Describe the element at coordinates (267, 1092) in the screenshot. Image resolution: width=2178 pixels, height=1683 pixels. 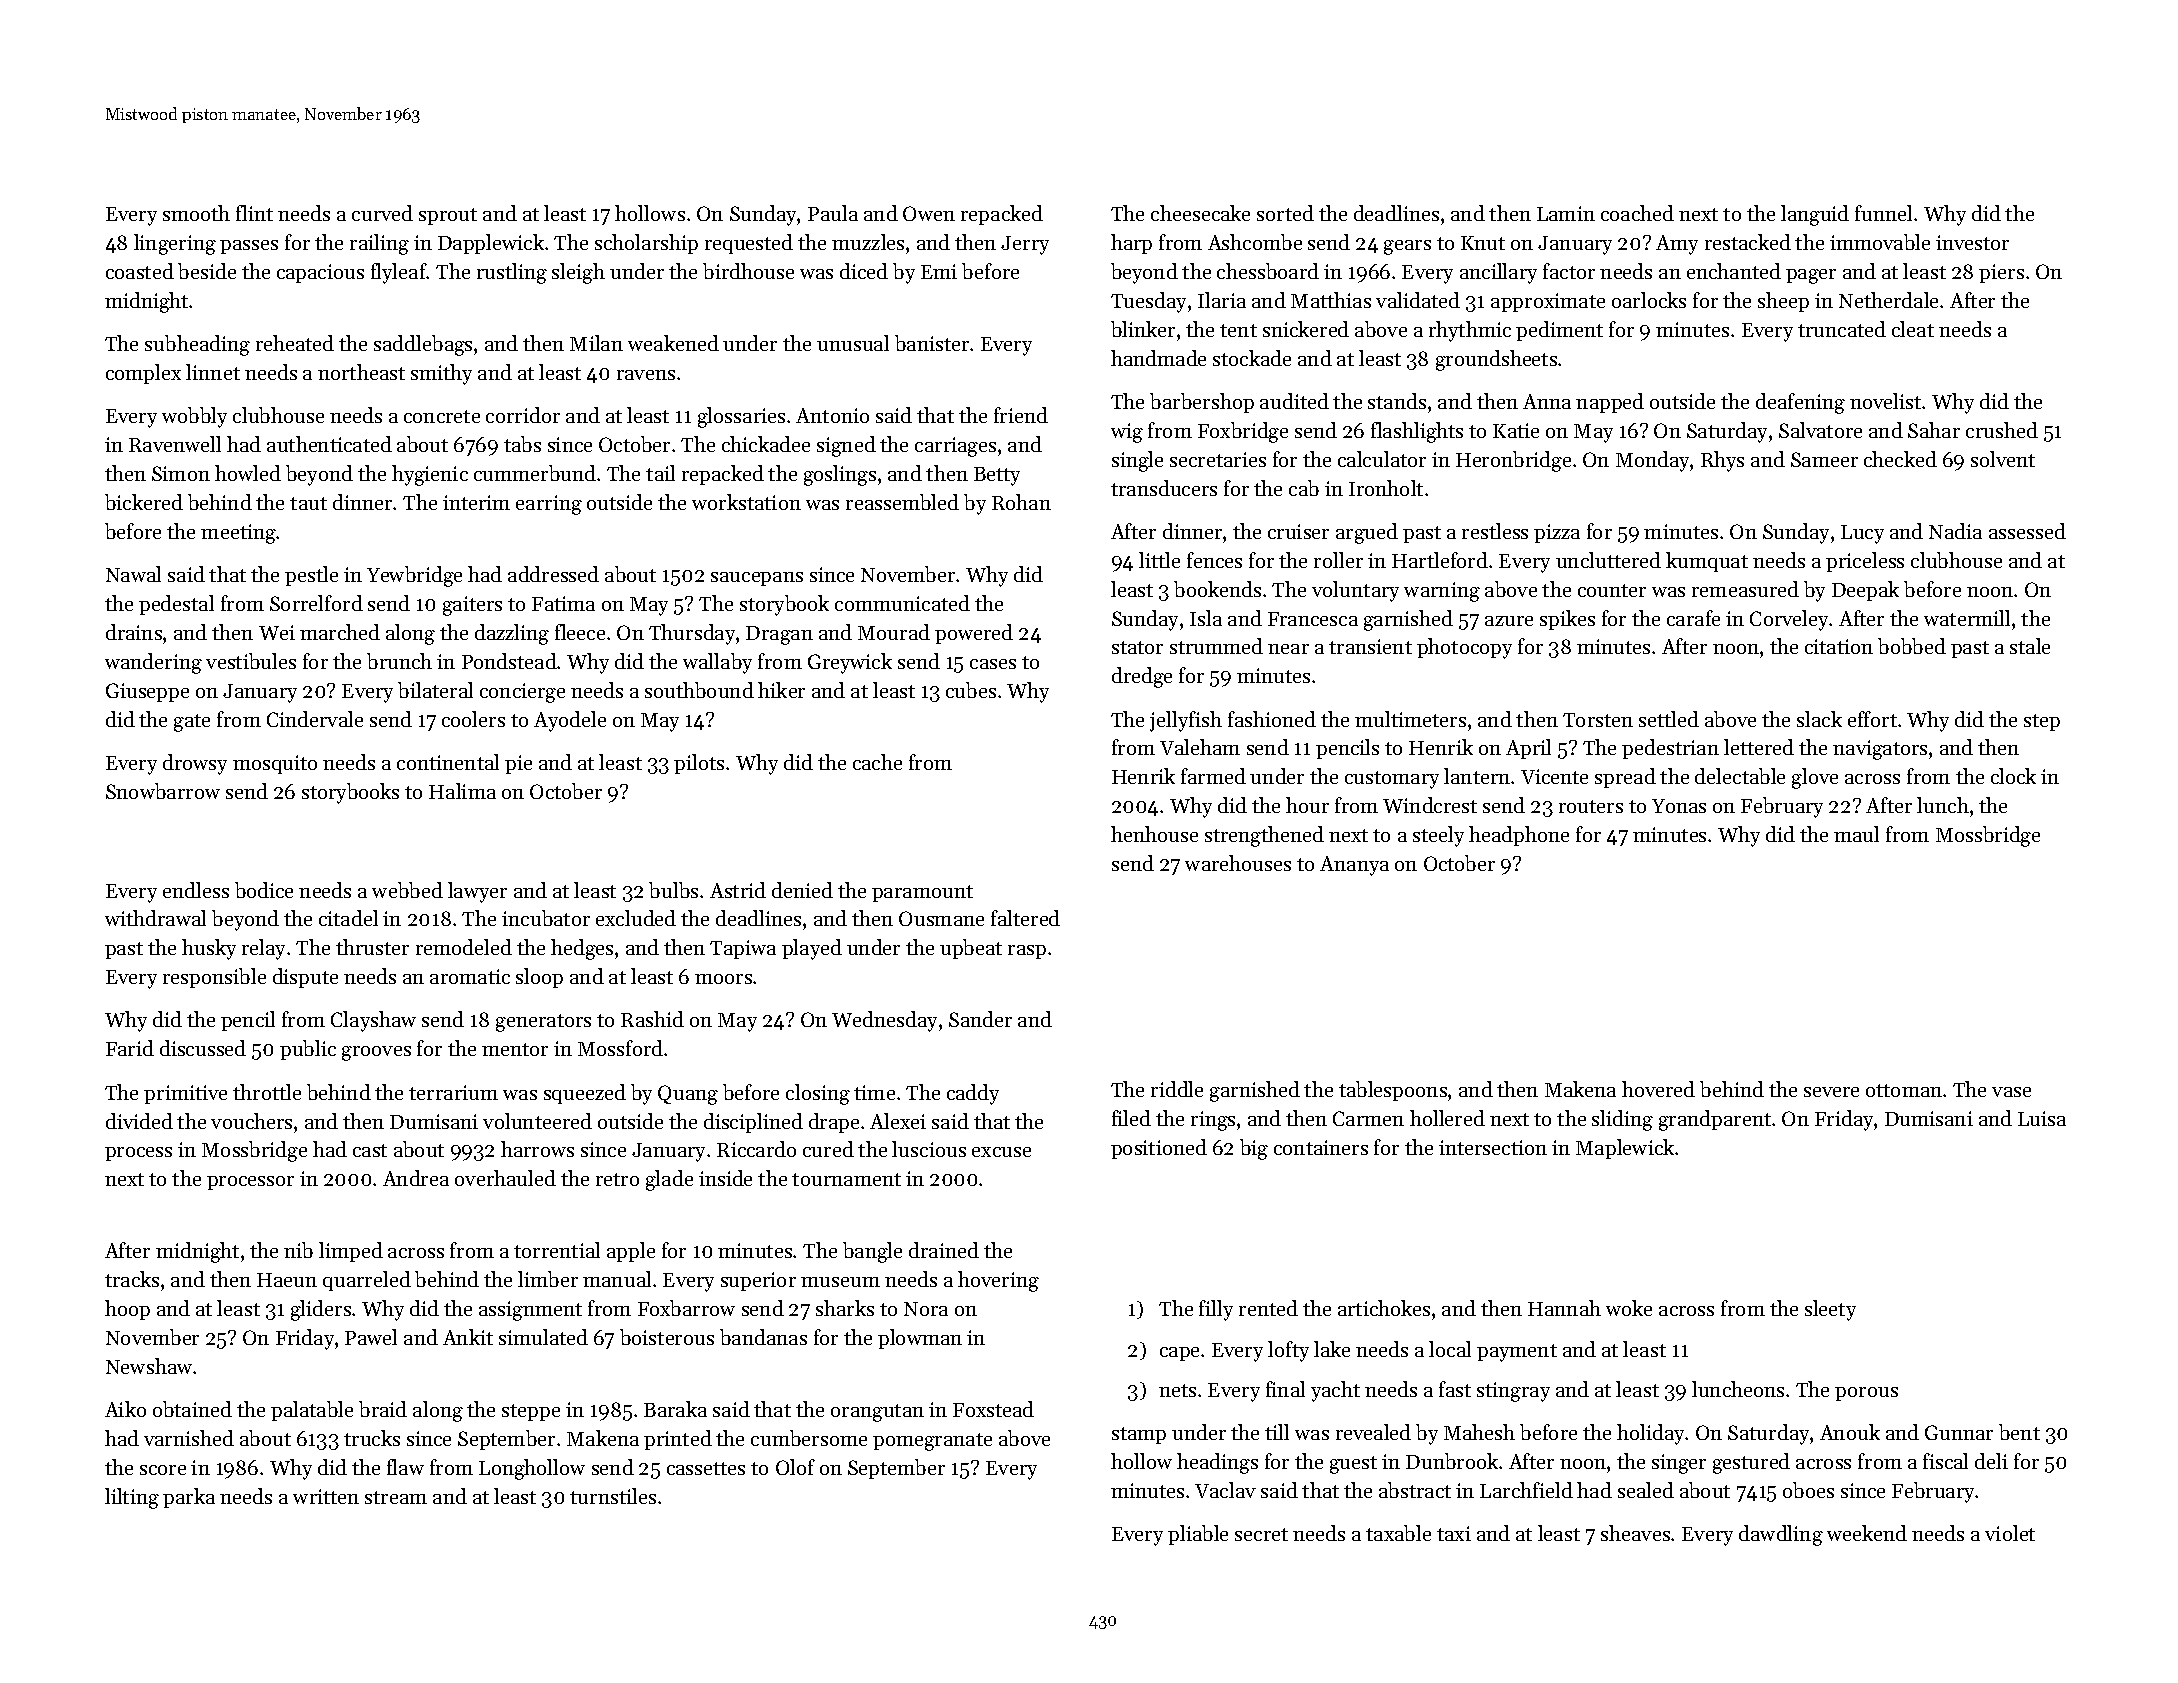
I see `throttle` at that location.
